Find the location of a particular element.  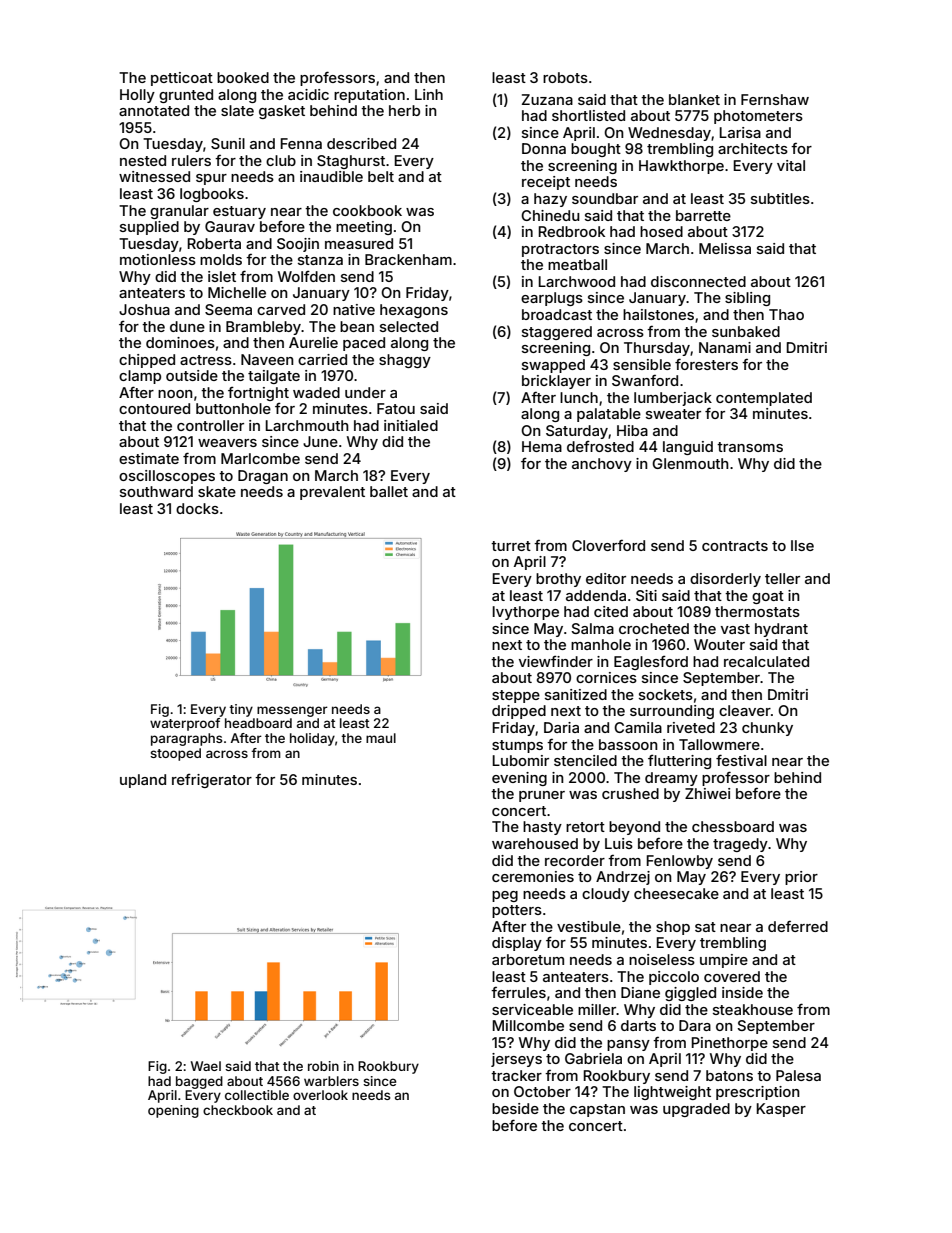

Chinedu is located at coordinates (550, 215).
